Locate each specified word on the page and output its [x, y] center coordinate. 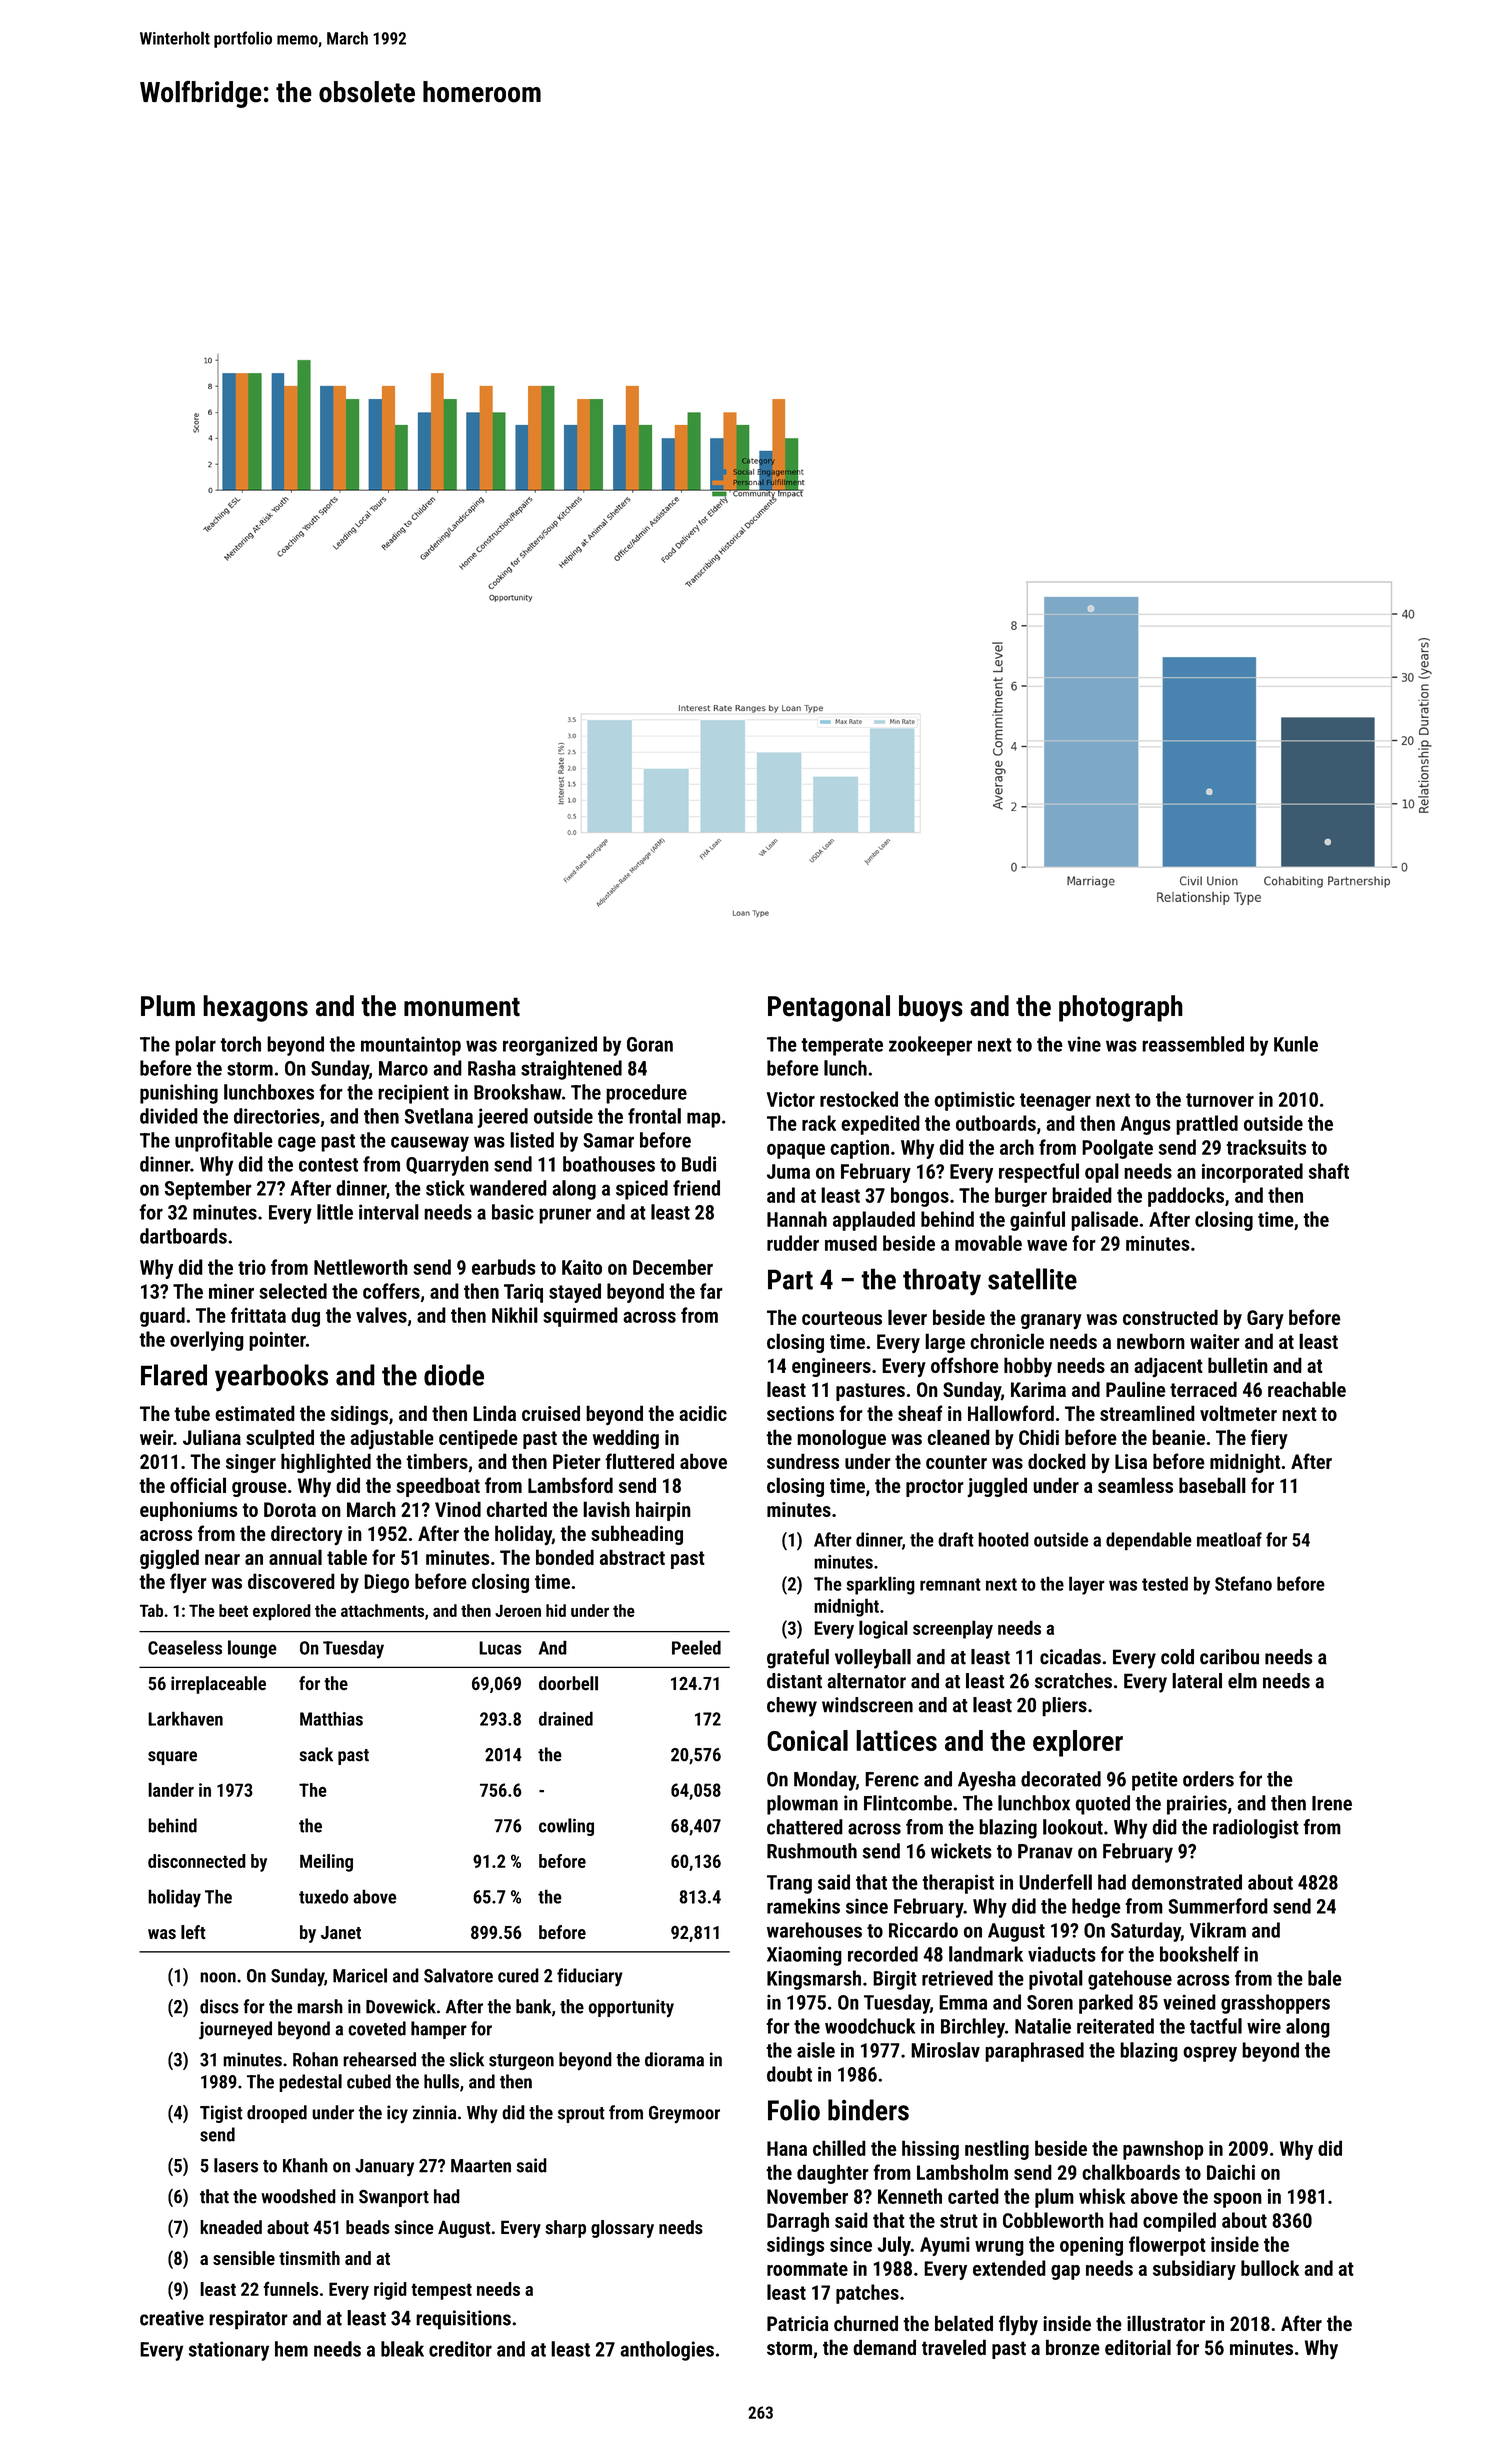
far [711, 1291]
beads [368, 2227]
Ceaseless [185, 1647]
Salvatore [458, 1975]
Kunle [1296, 1044]
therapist [958, 1884]
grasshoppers [1275, 2004]
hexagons [255, 1008]
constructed [1170, 1317]
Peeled [696, 1647]
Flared [174, 1375]
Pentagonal [829, 1008]
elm [1242, 1681]
